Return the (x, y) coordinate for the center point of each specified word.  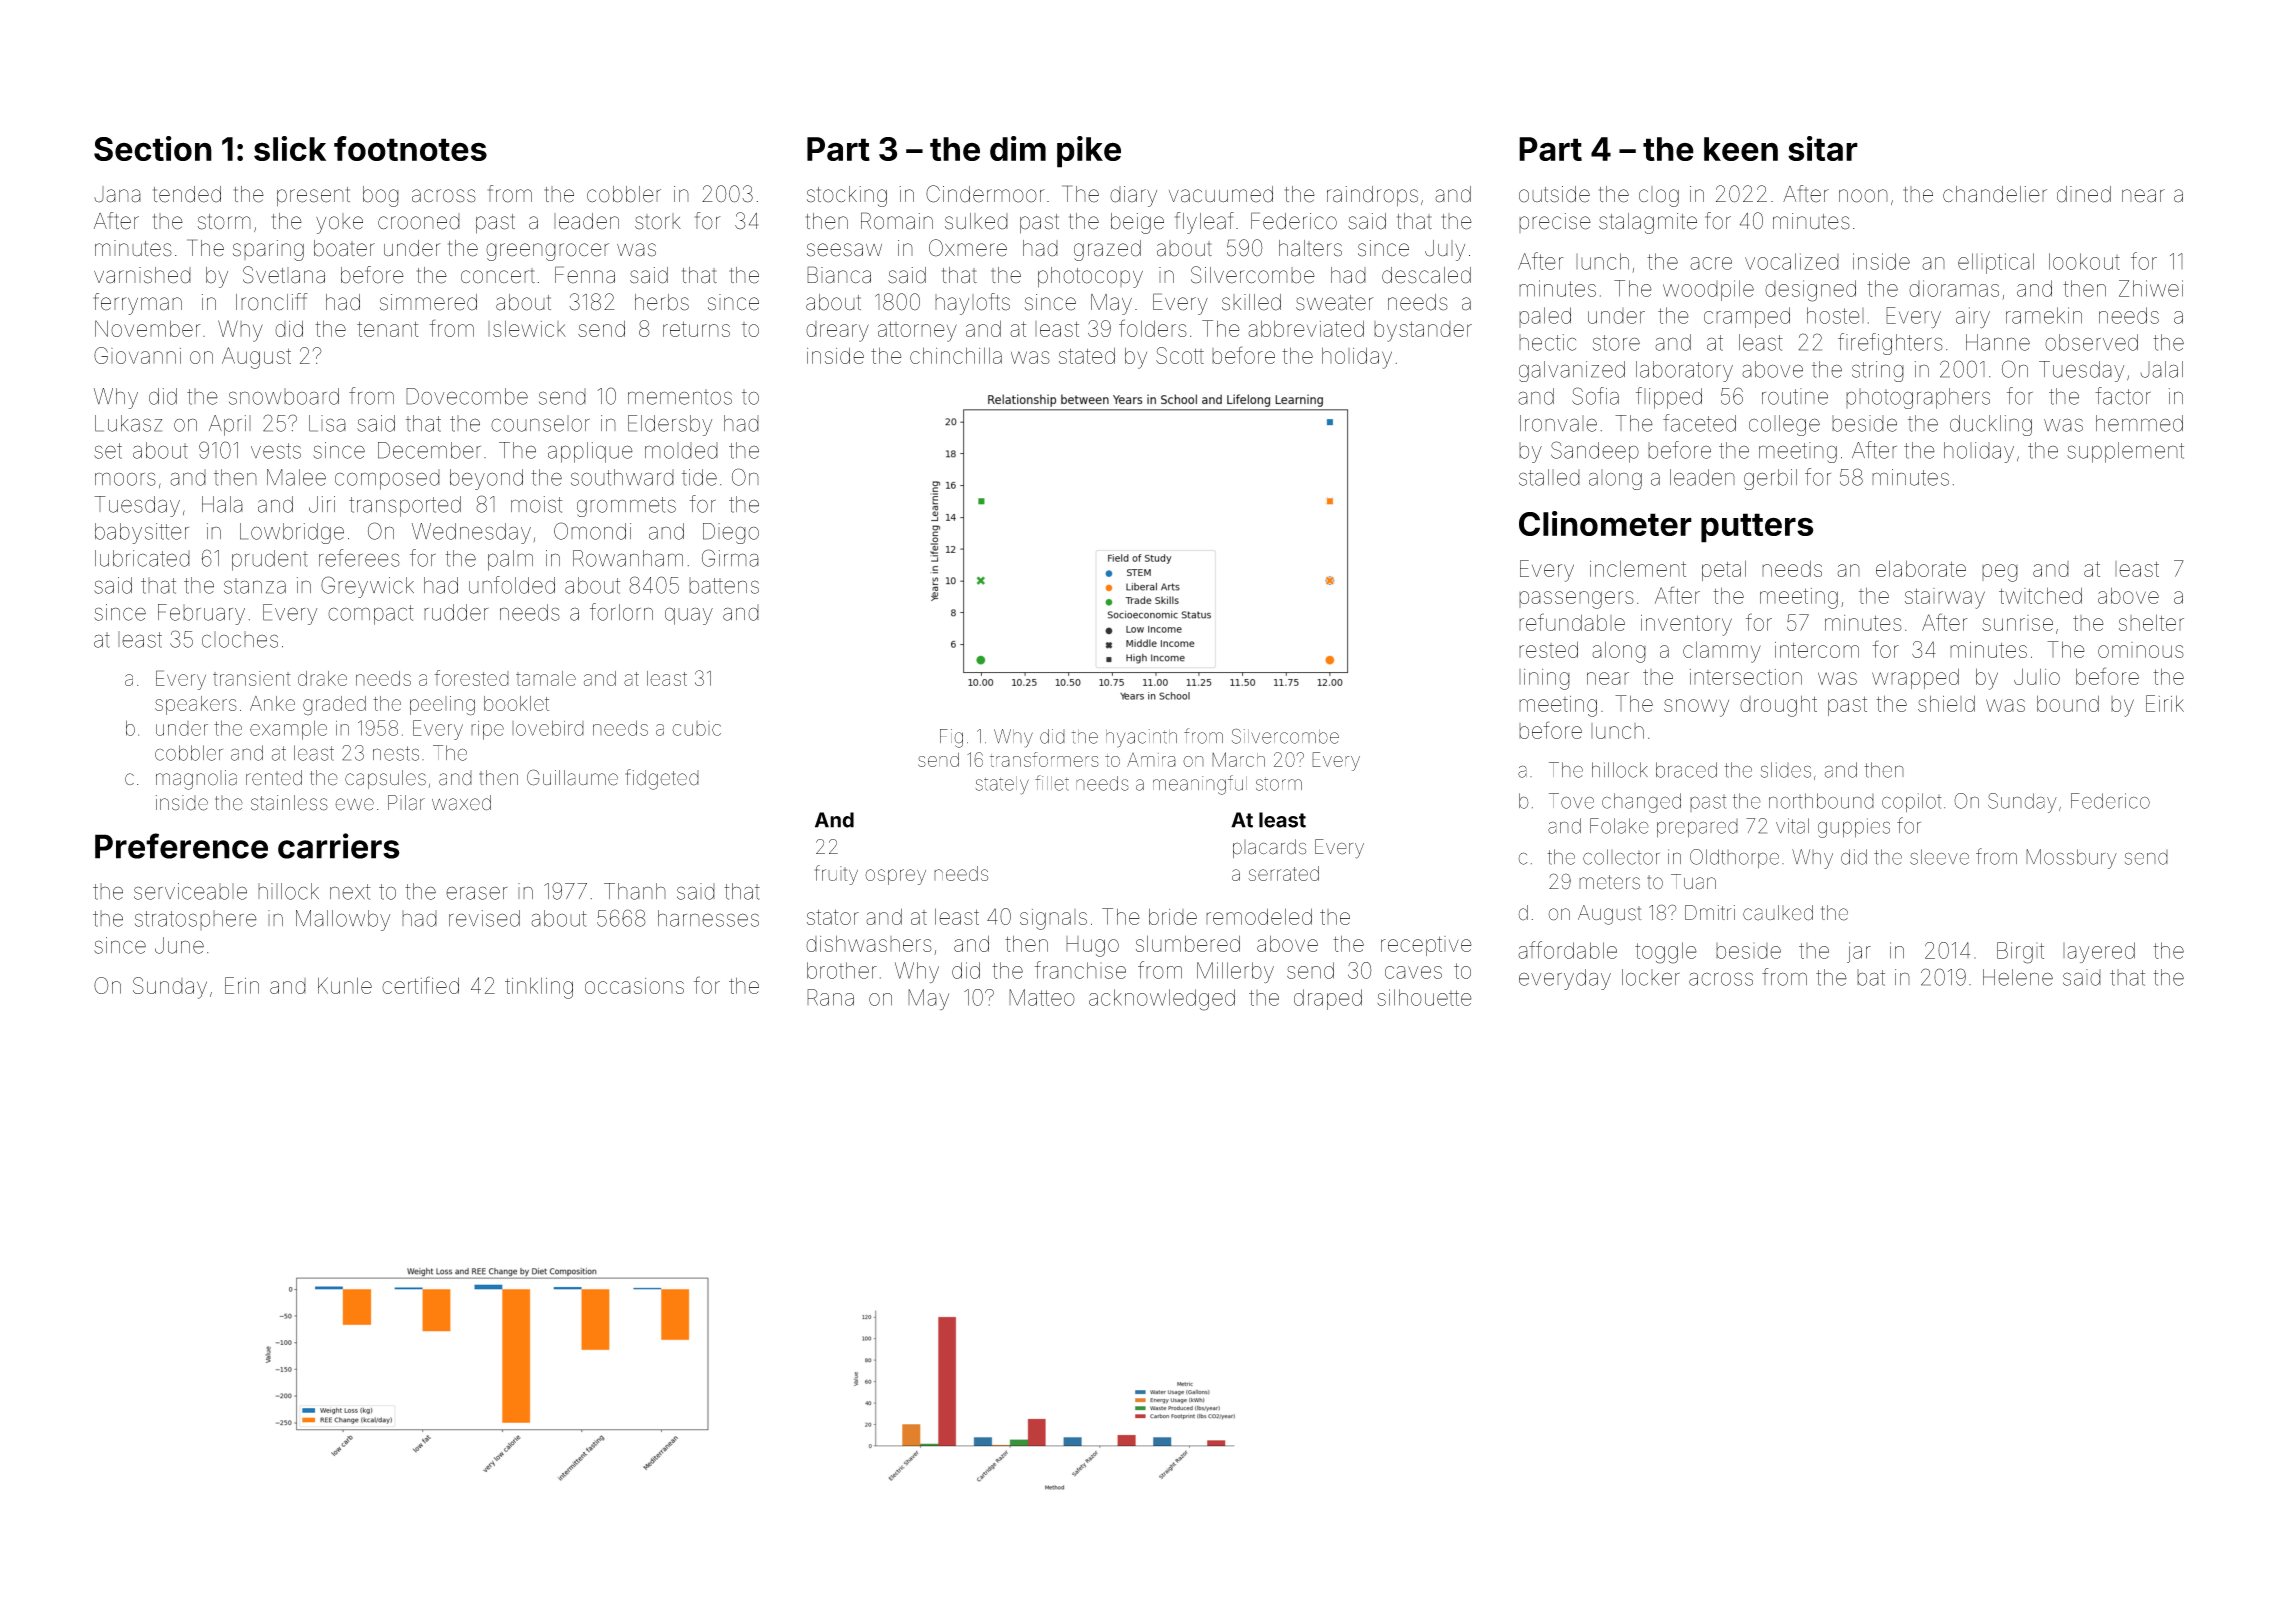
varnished (142, 275)
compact (371, 615)
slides (1786, 770)
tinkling (539, 988)
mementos (680, 397)
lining (1544, 679)
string (1878, 371)
